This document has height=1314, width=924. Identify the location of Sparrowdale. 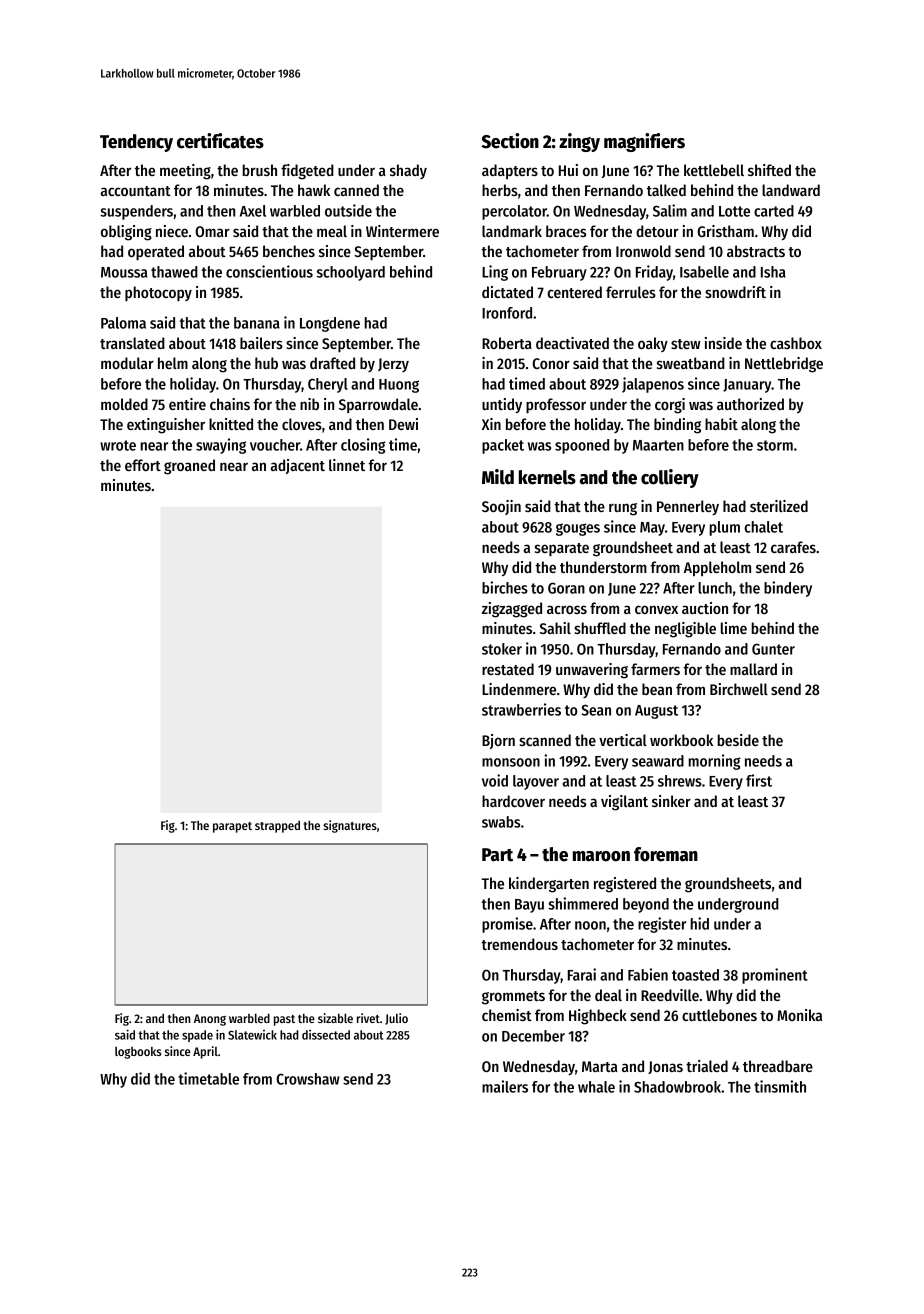
(378, 405).
